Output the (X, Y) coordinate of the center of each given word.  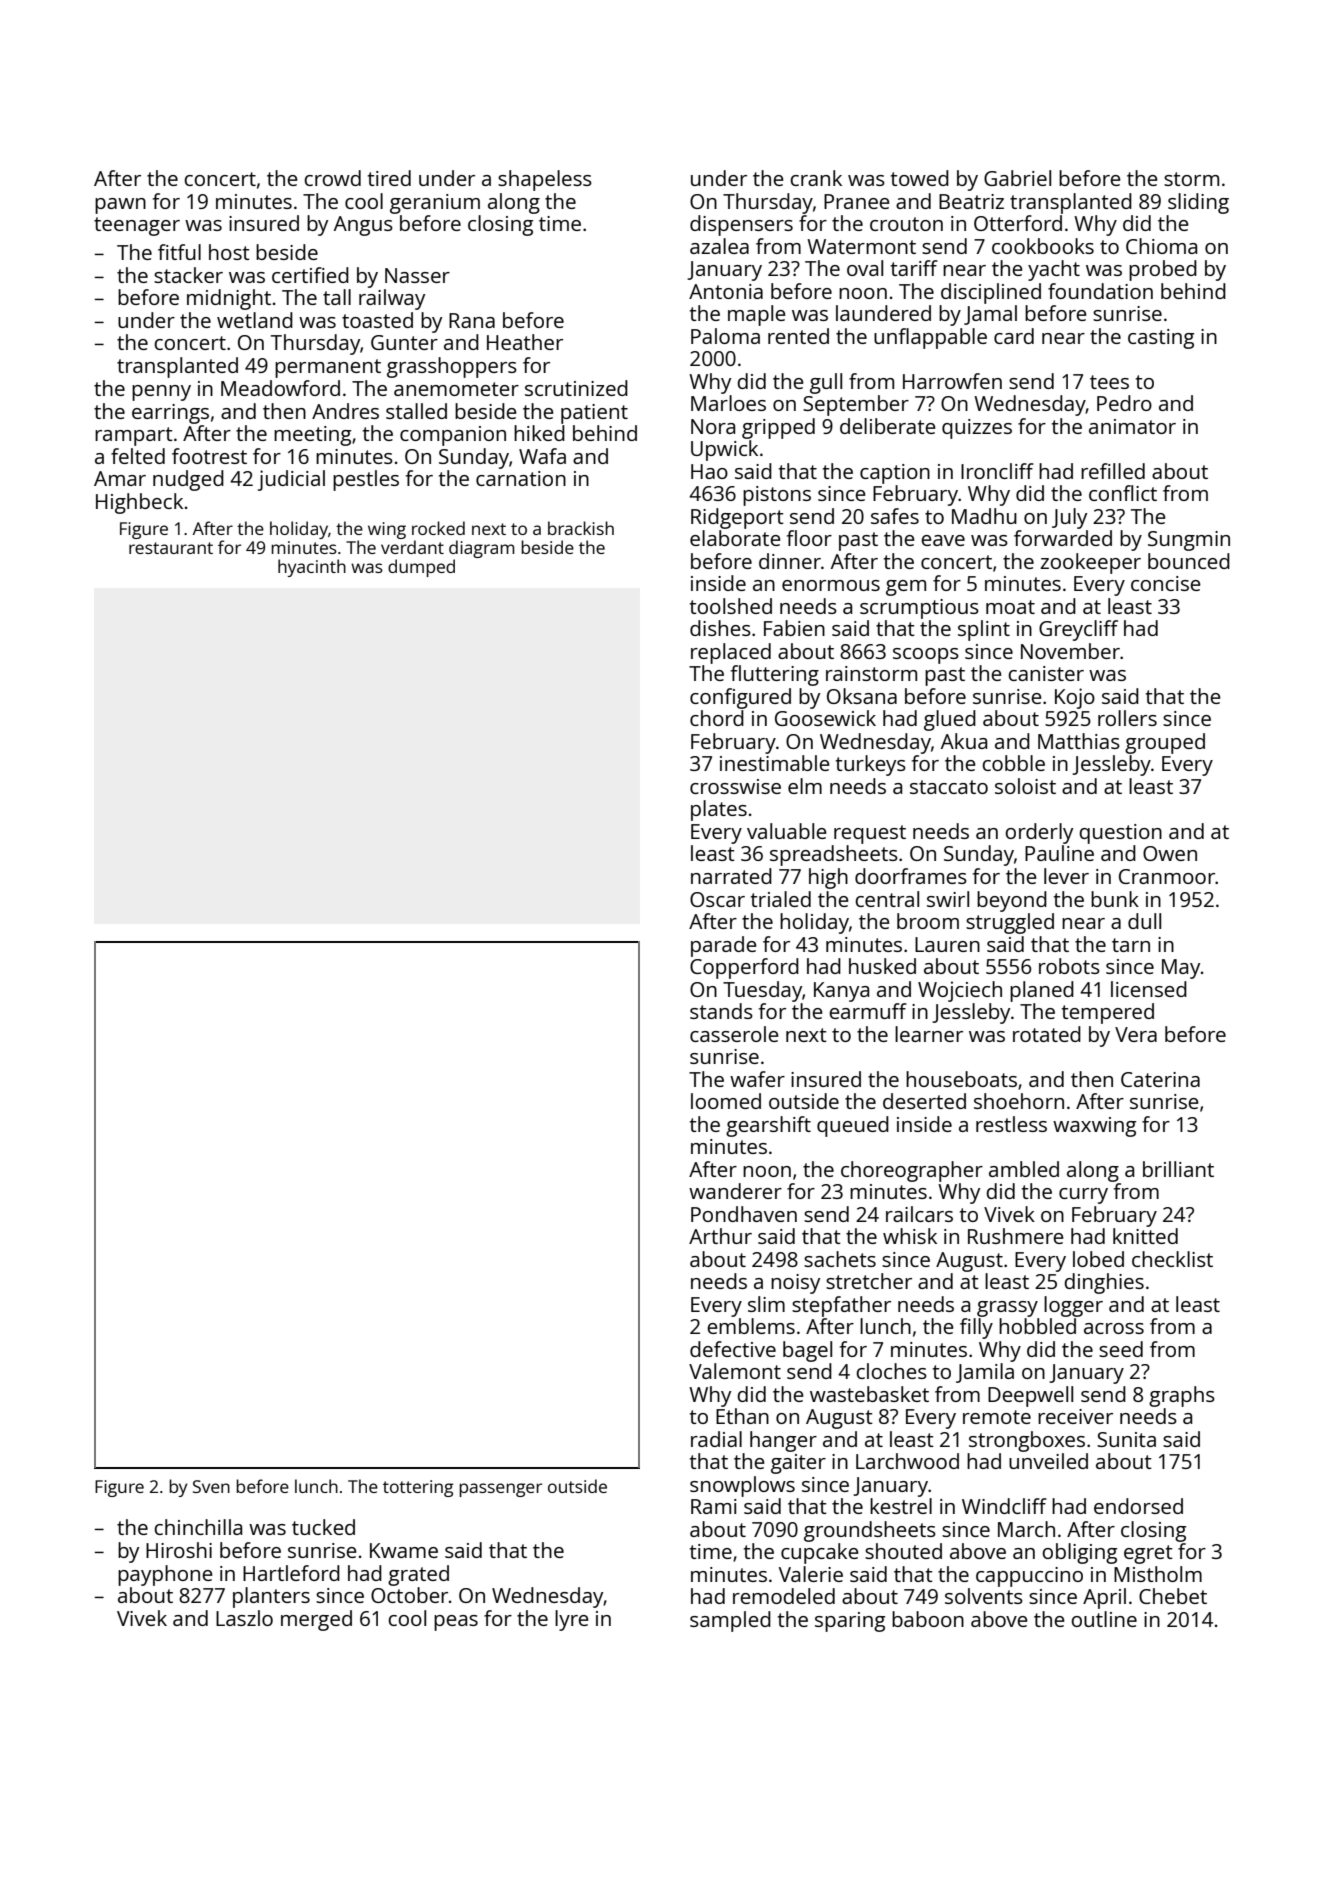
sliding (1198, 203)
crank (816, 178)
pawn (120, 206)
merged (316, 1620)
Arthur (720, 1236)
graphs (1182, 1396)
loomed (726, 1101)
